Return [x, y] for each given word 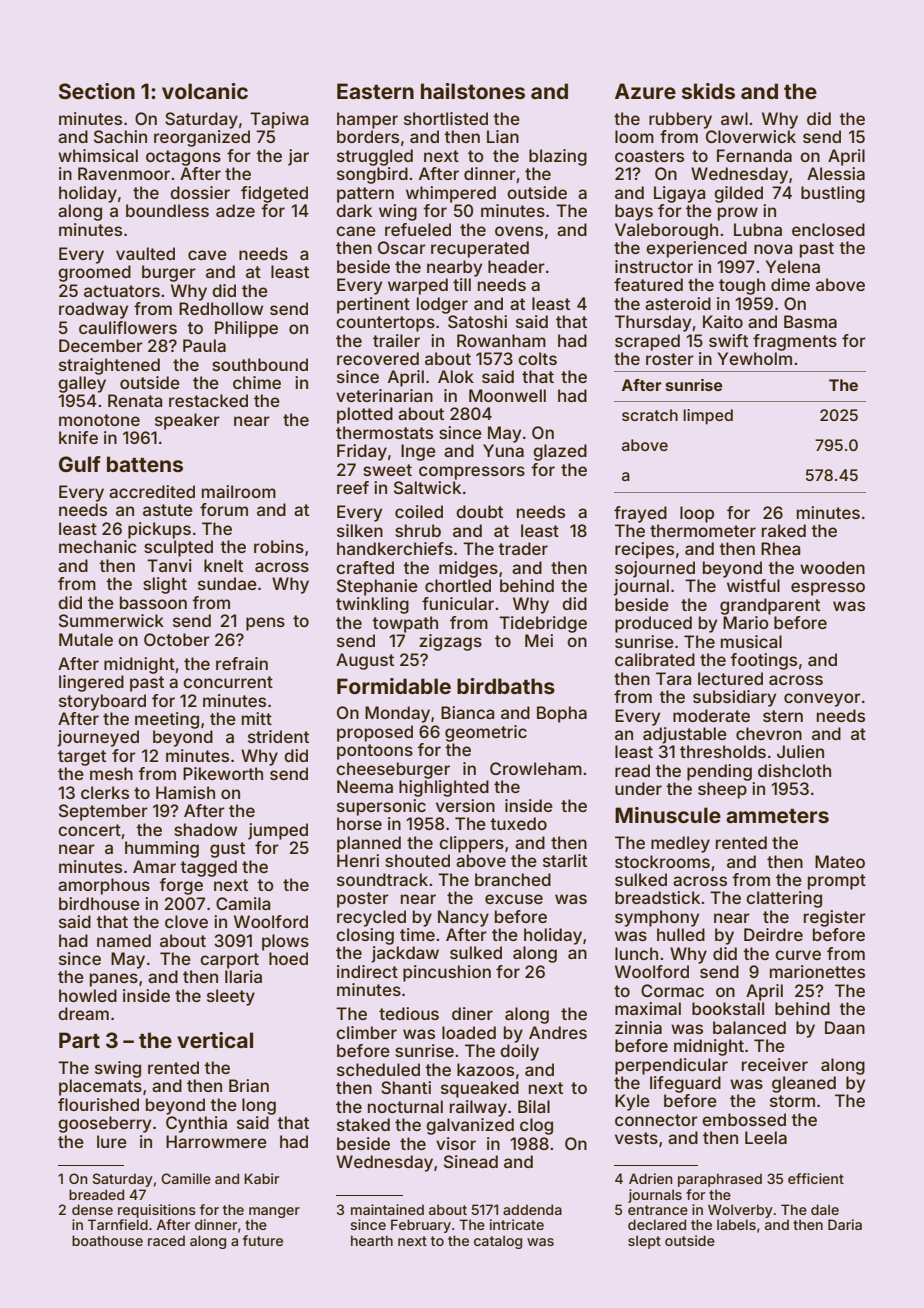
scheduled [378, 1069]
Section [97, 91]
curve [798, 955]
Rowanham [501, 340]
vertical [215, 1040]
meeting [167, 720]
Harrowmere [216, 1141]
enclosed [828, 229]
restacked [208, 400]
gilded [738, 194]
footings [763, 661]
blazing [558, 157]
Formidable [394, 686]
